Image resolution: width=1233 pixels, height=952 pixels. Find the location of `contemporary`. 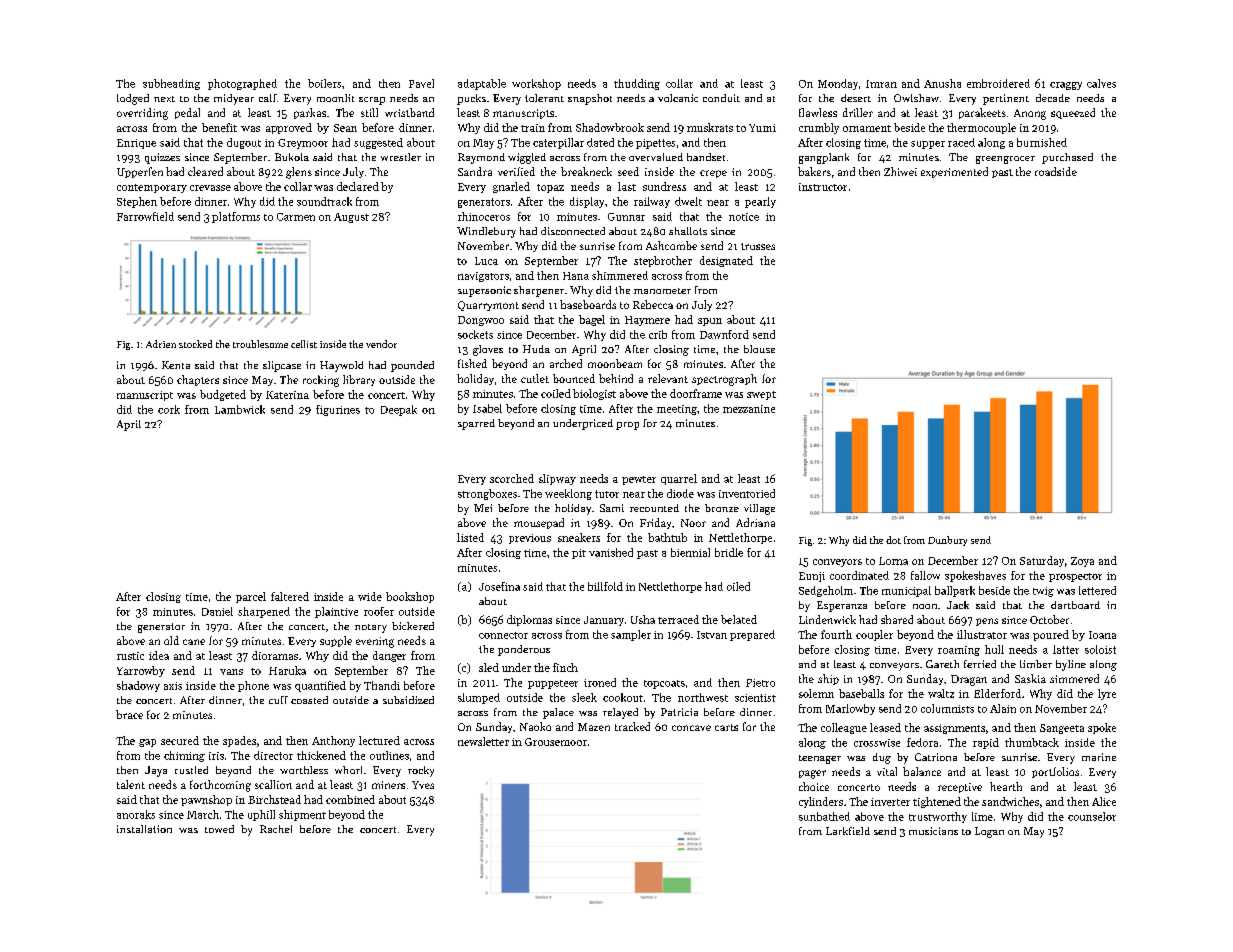

contemporary is located at coordinates (152, 188).
